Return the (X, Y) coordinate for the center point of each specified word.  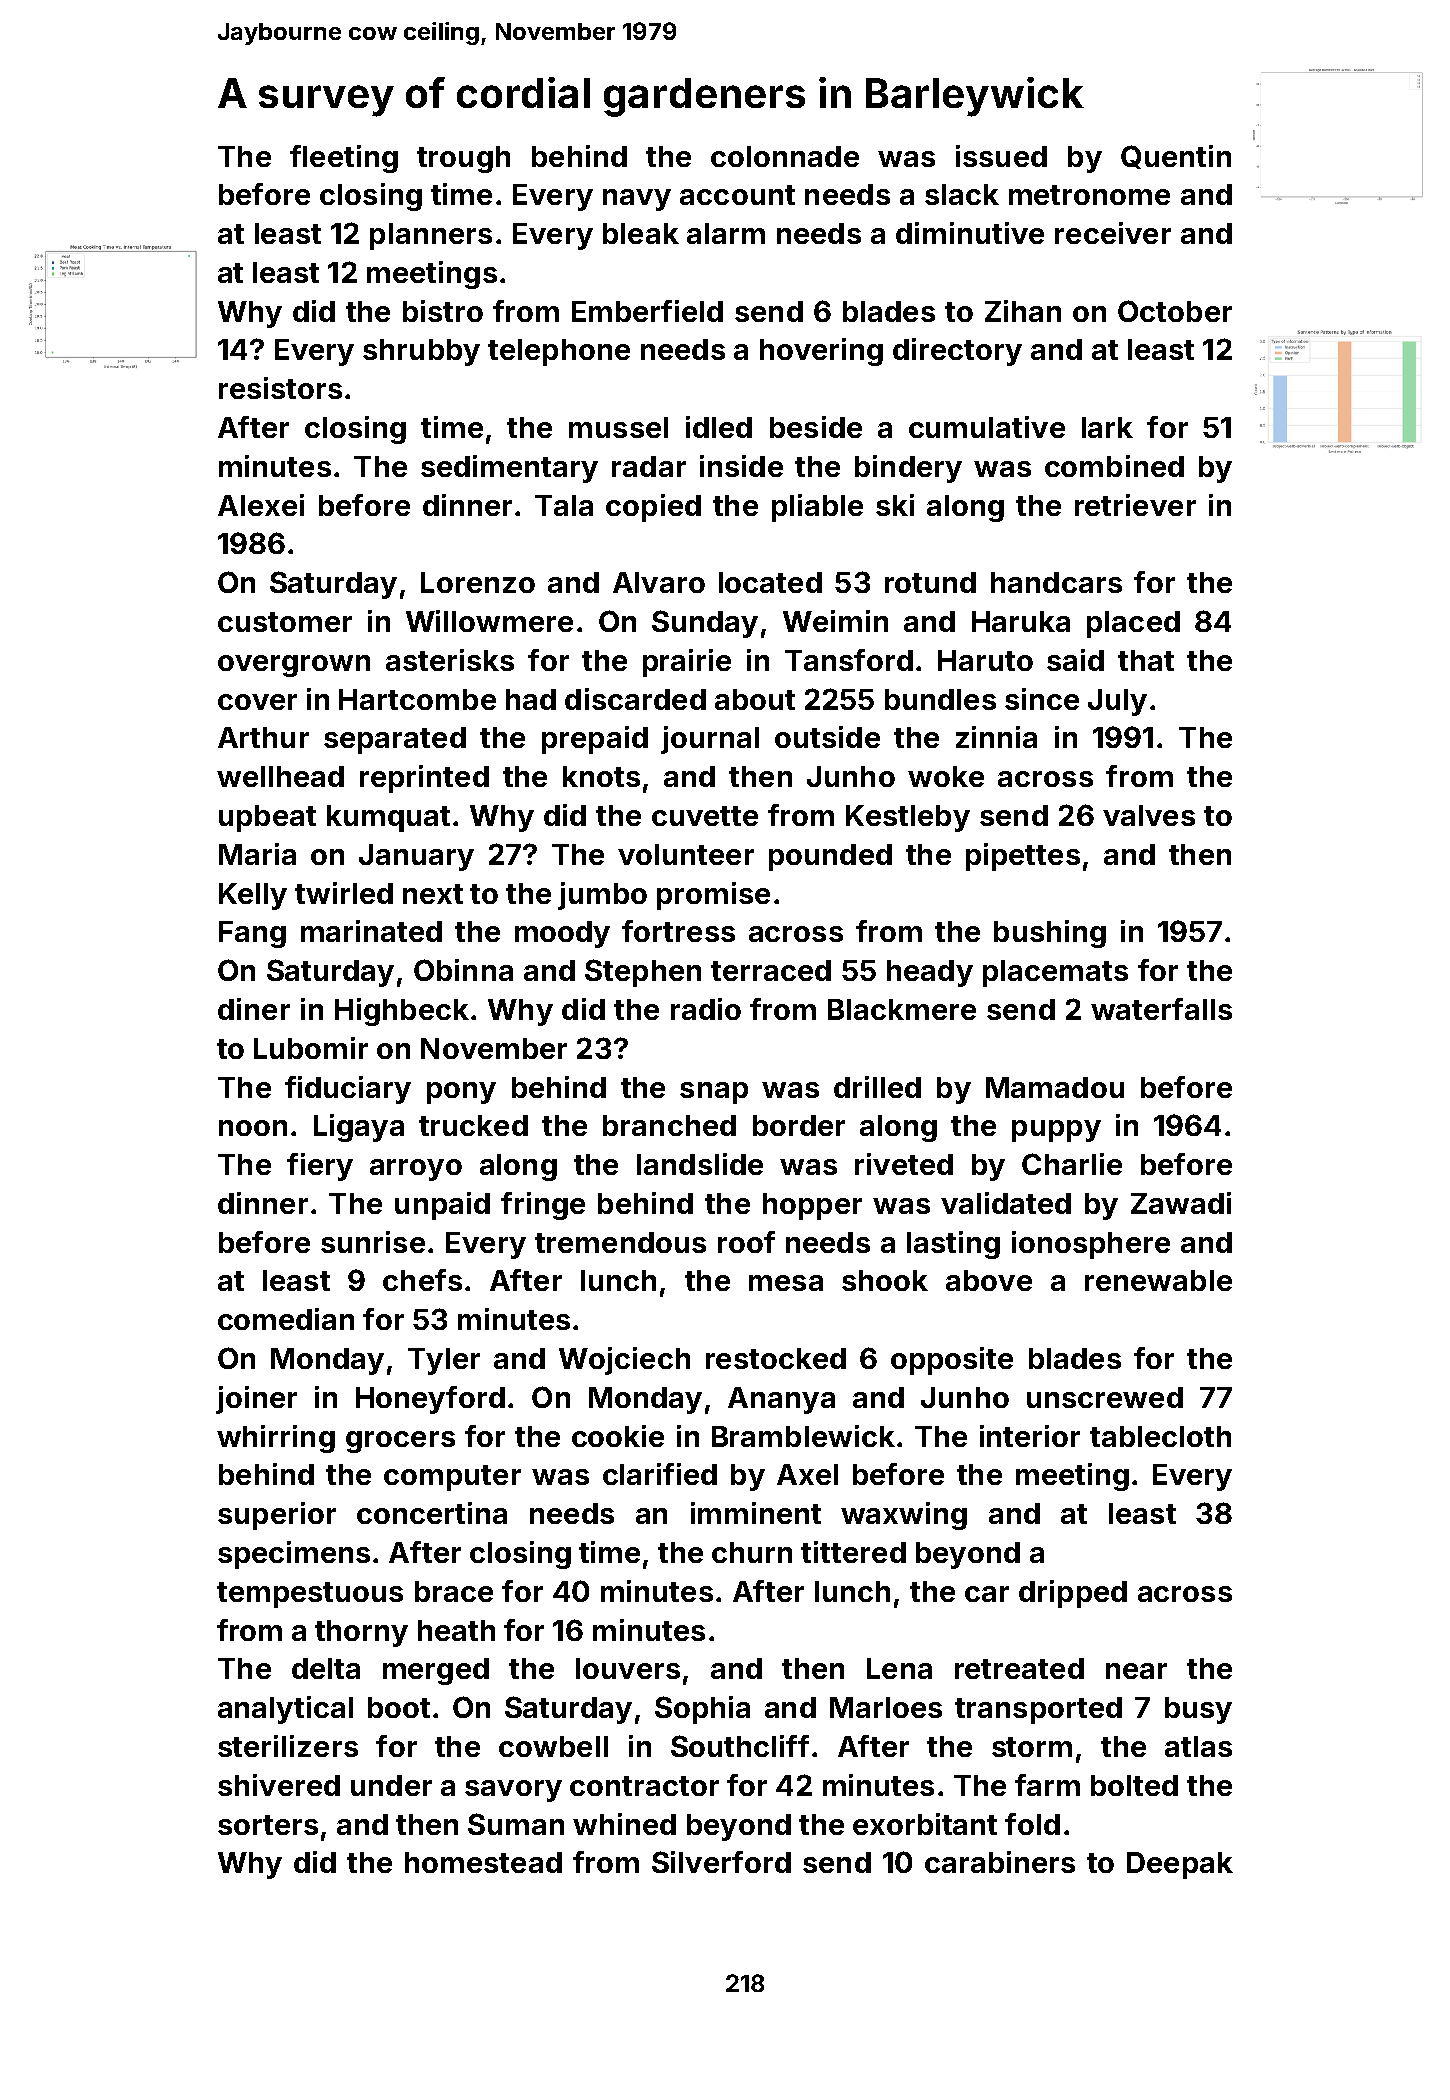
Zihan (1023, 311)
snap (714, 1093)
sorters (268, 1825)
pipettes (1023, 857)
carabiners (1000, 1862)
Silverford (721, 1862)
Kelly (253, 896)
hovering (821, 352)
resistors (280, 388)
